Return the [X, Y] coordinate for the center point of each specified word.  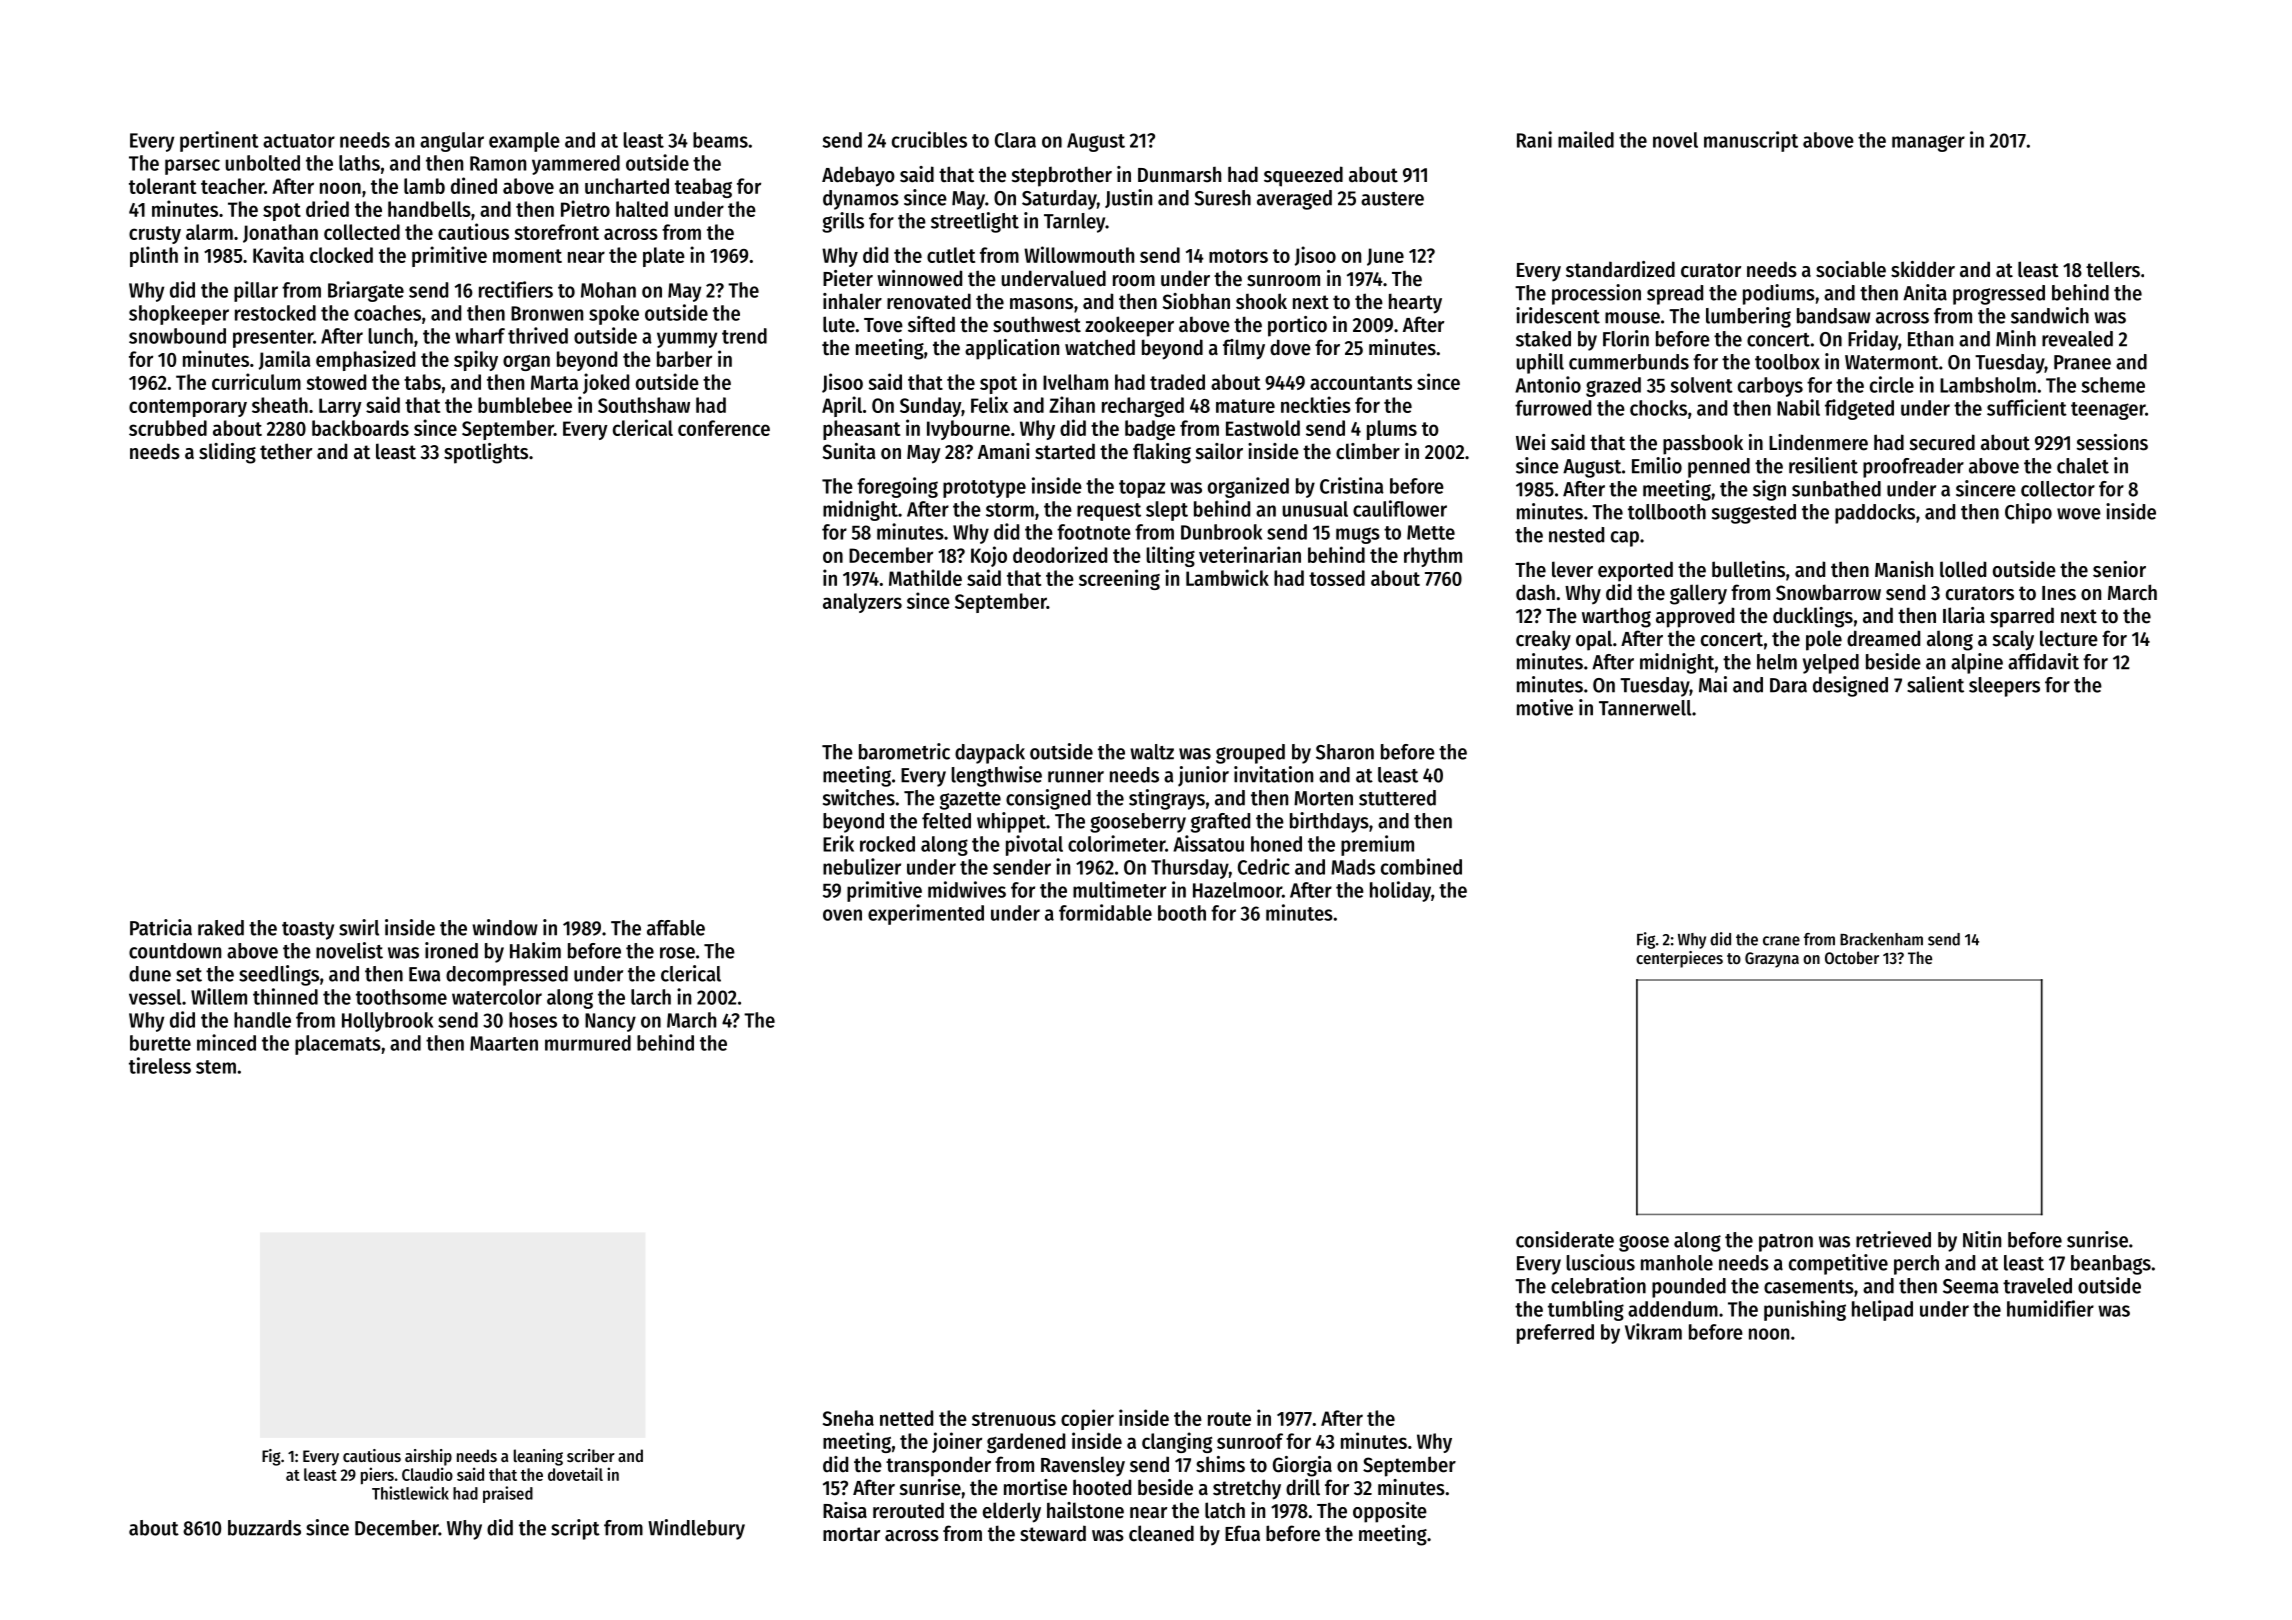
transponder [938, 1466]
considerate [1565, 1239]
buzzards [264, 1528]
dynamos [861, 200]
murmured [588, 1043]
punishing [1805, 1310]
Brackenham [1881, 939]
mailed [1586, 139]
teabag [703, 188]
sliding [227, 453]
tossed [1337, 578]
